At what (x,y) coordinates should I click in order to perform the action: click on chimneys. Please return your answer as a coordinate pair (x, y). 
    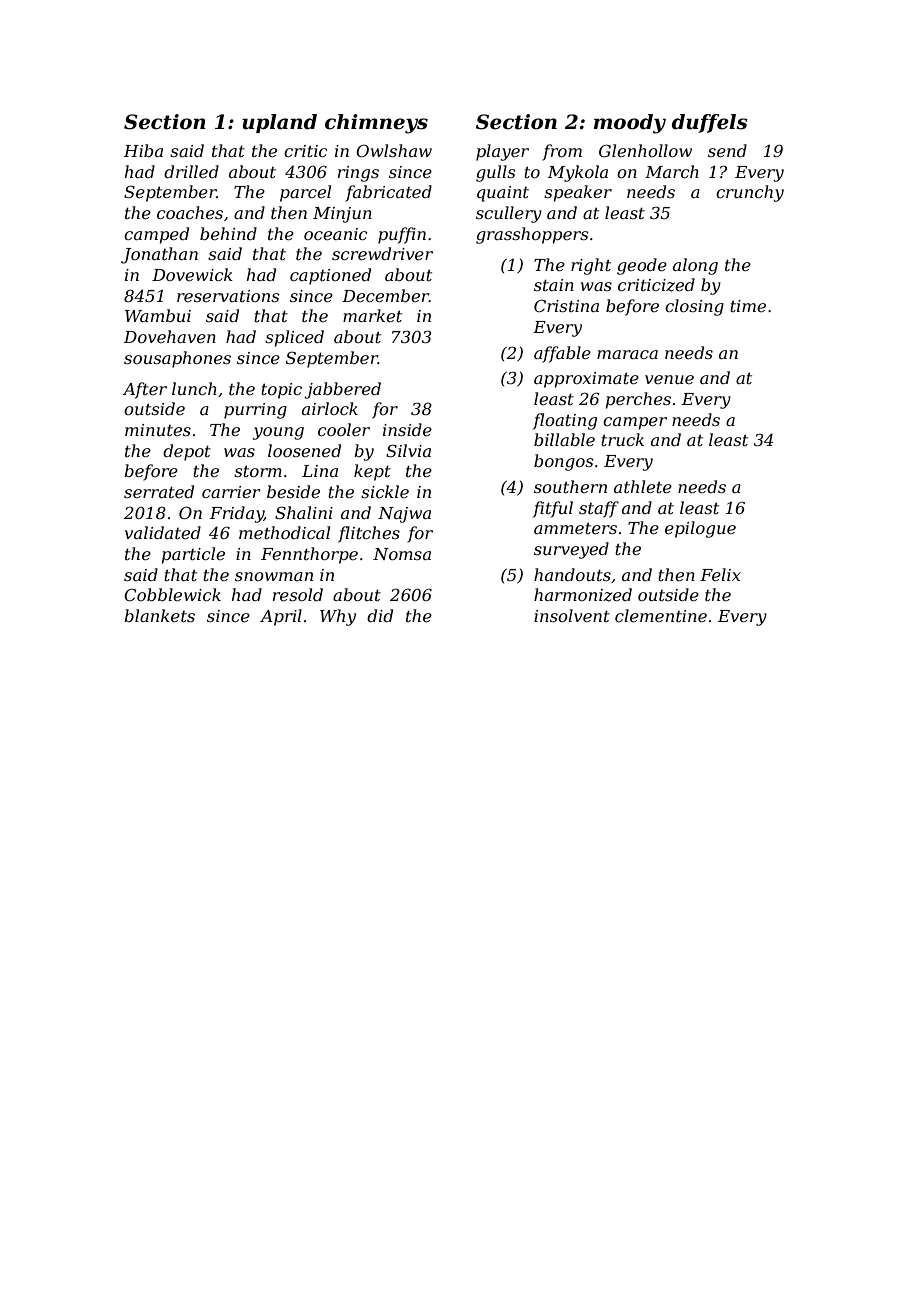
    Looking at the image, I should click on (376, 124).
